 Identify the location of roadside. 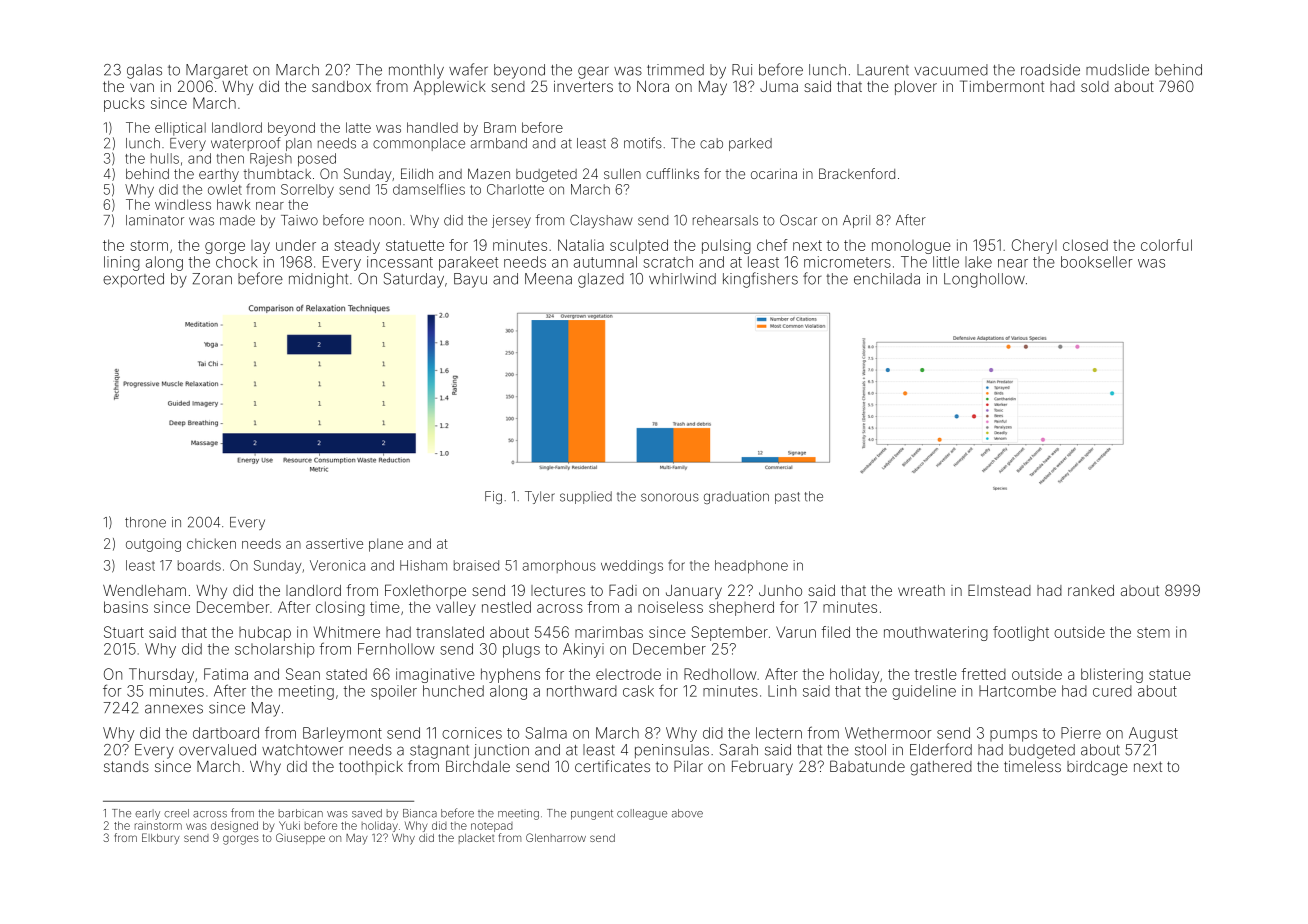
(1050, 70).
